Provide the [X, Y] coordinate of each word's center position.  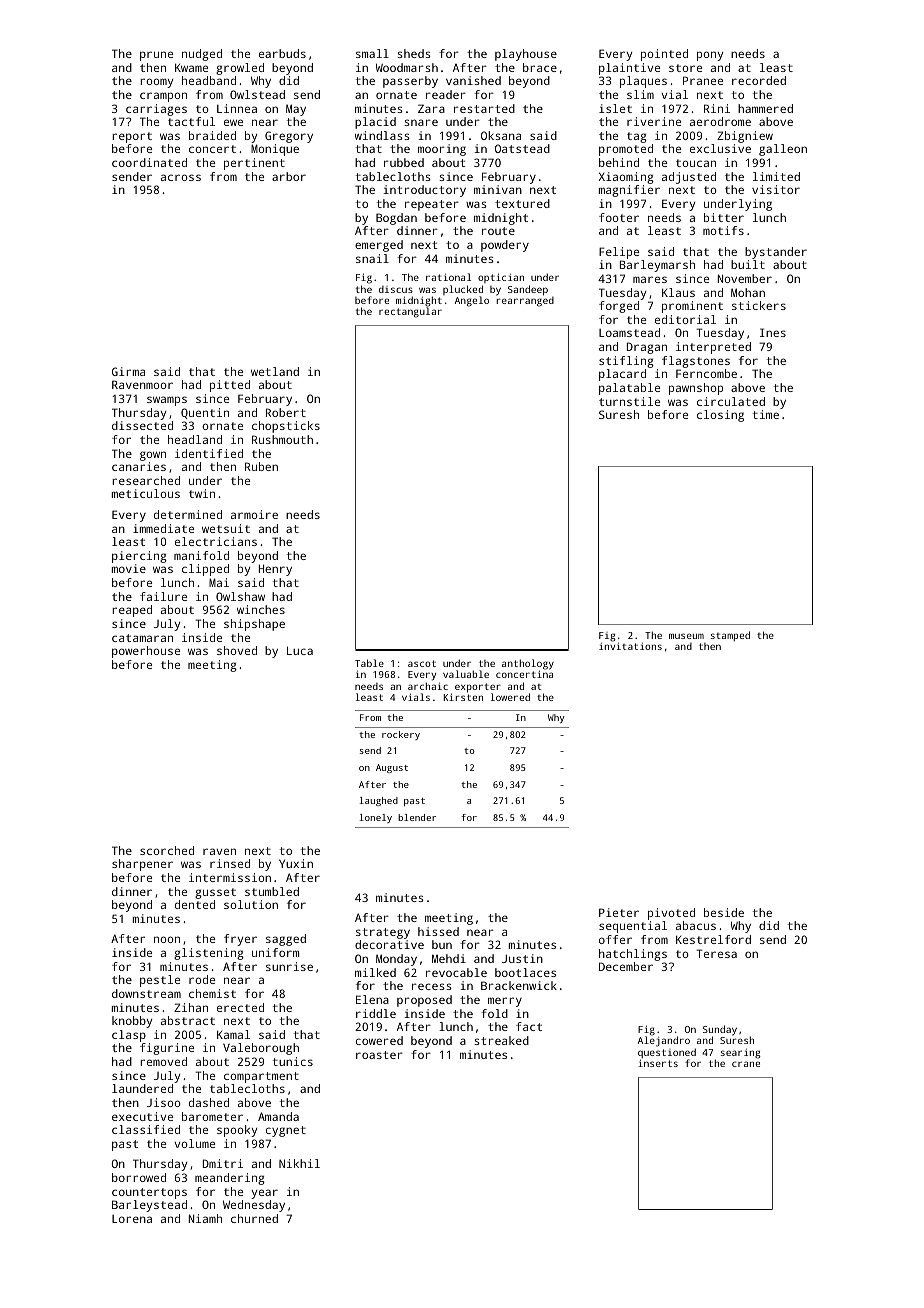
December [626, 966]
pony [710, 56]
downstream [146, 993]
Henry [275, 570]
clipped [205, 570]
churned [254, 1218]
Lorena [132, 1219]
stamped [730, 636]
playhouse [526, 55]
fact [529, 1026]
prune [156, 56]
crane [746, 1064]
